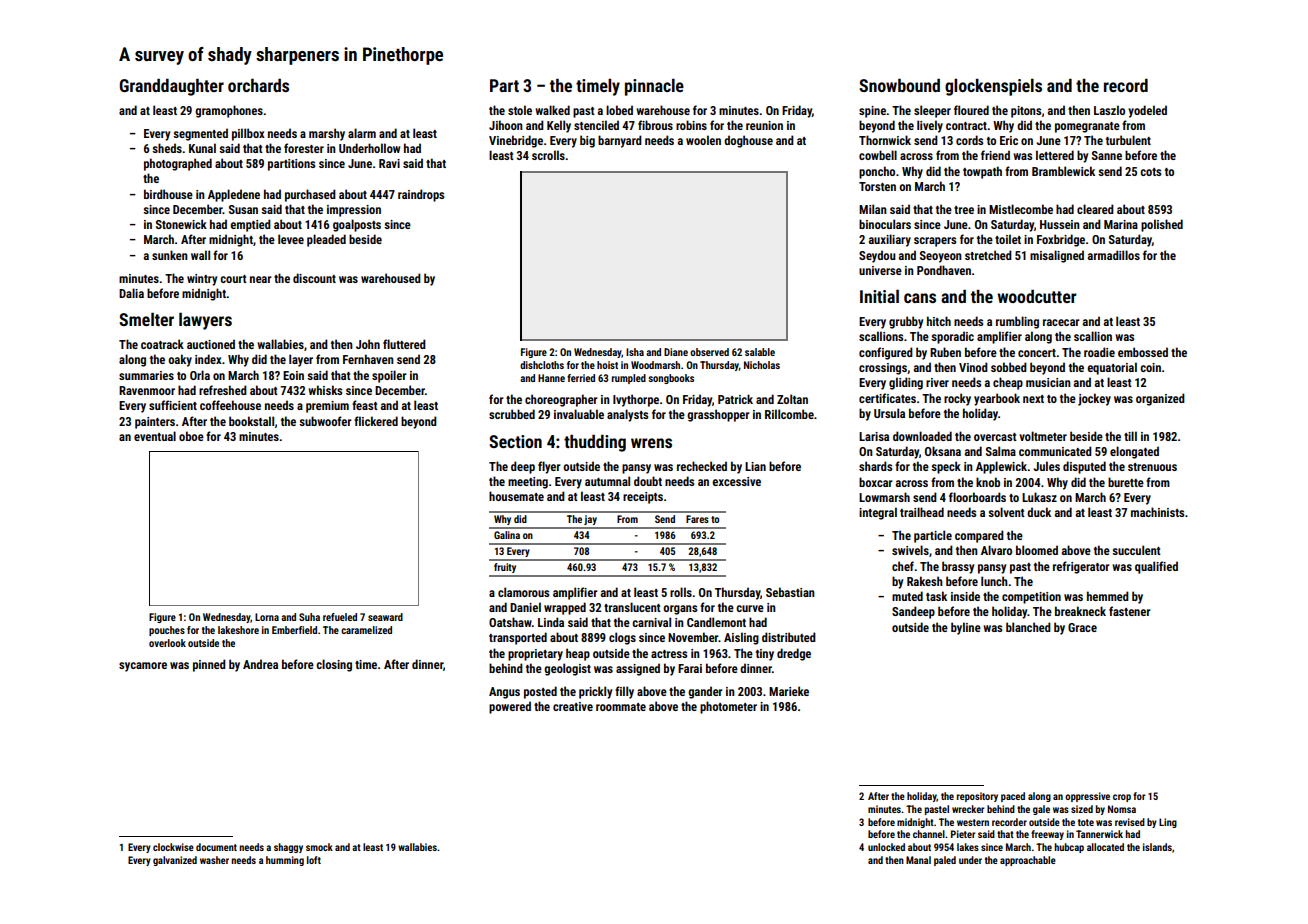 Image resolution: width=1308 pixels, height=924 pixels. Describe the element at coordinates (421, 195) in the screenshot. I see `raindrops` at that location.
